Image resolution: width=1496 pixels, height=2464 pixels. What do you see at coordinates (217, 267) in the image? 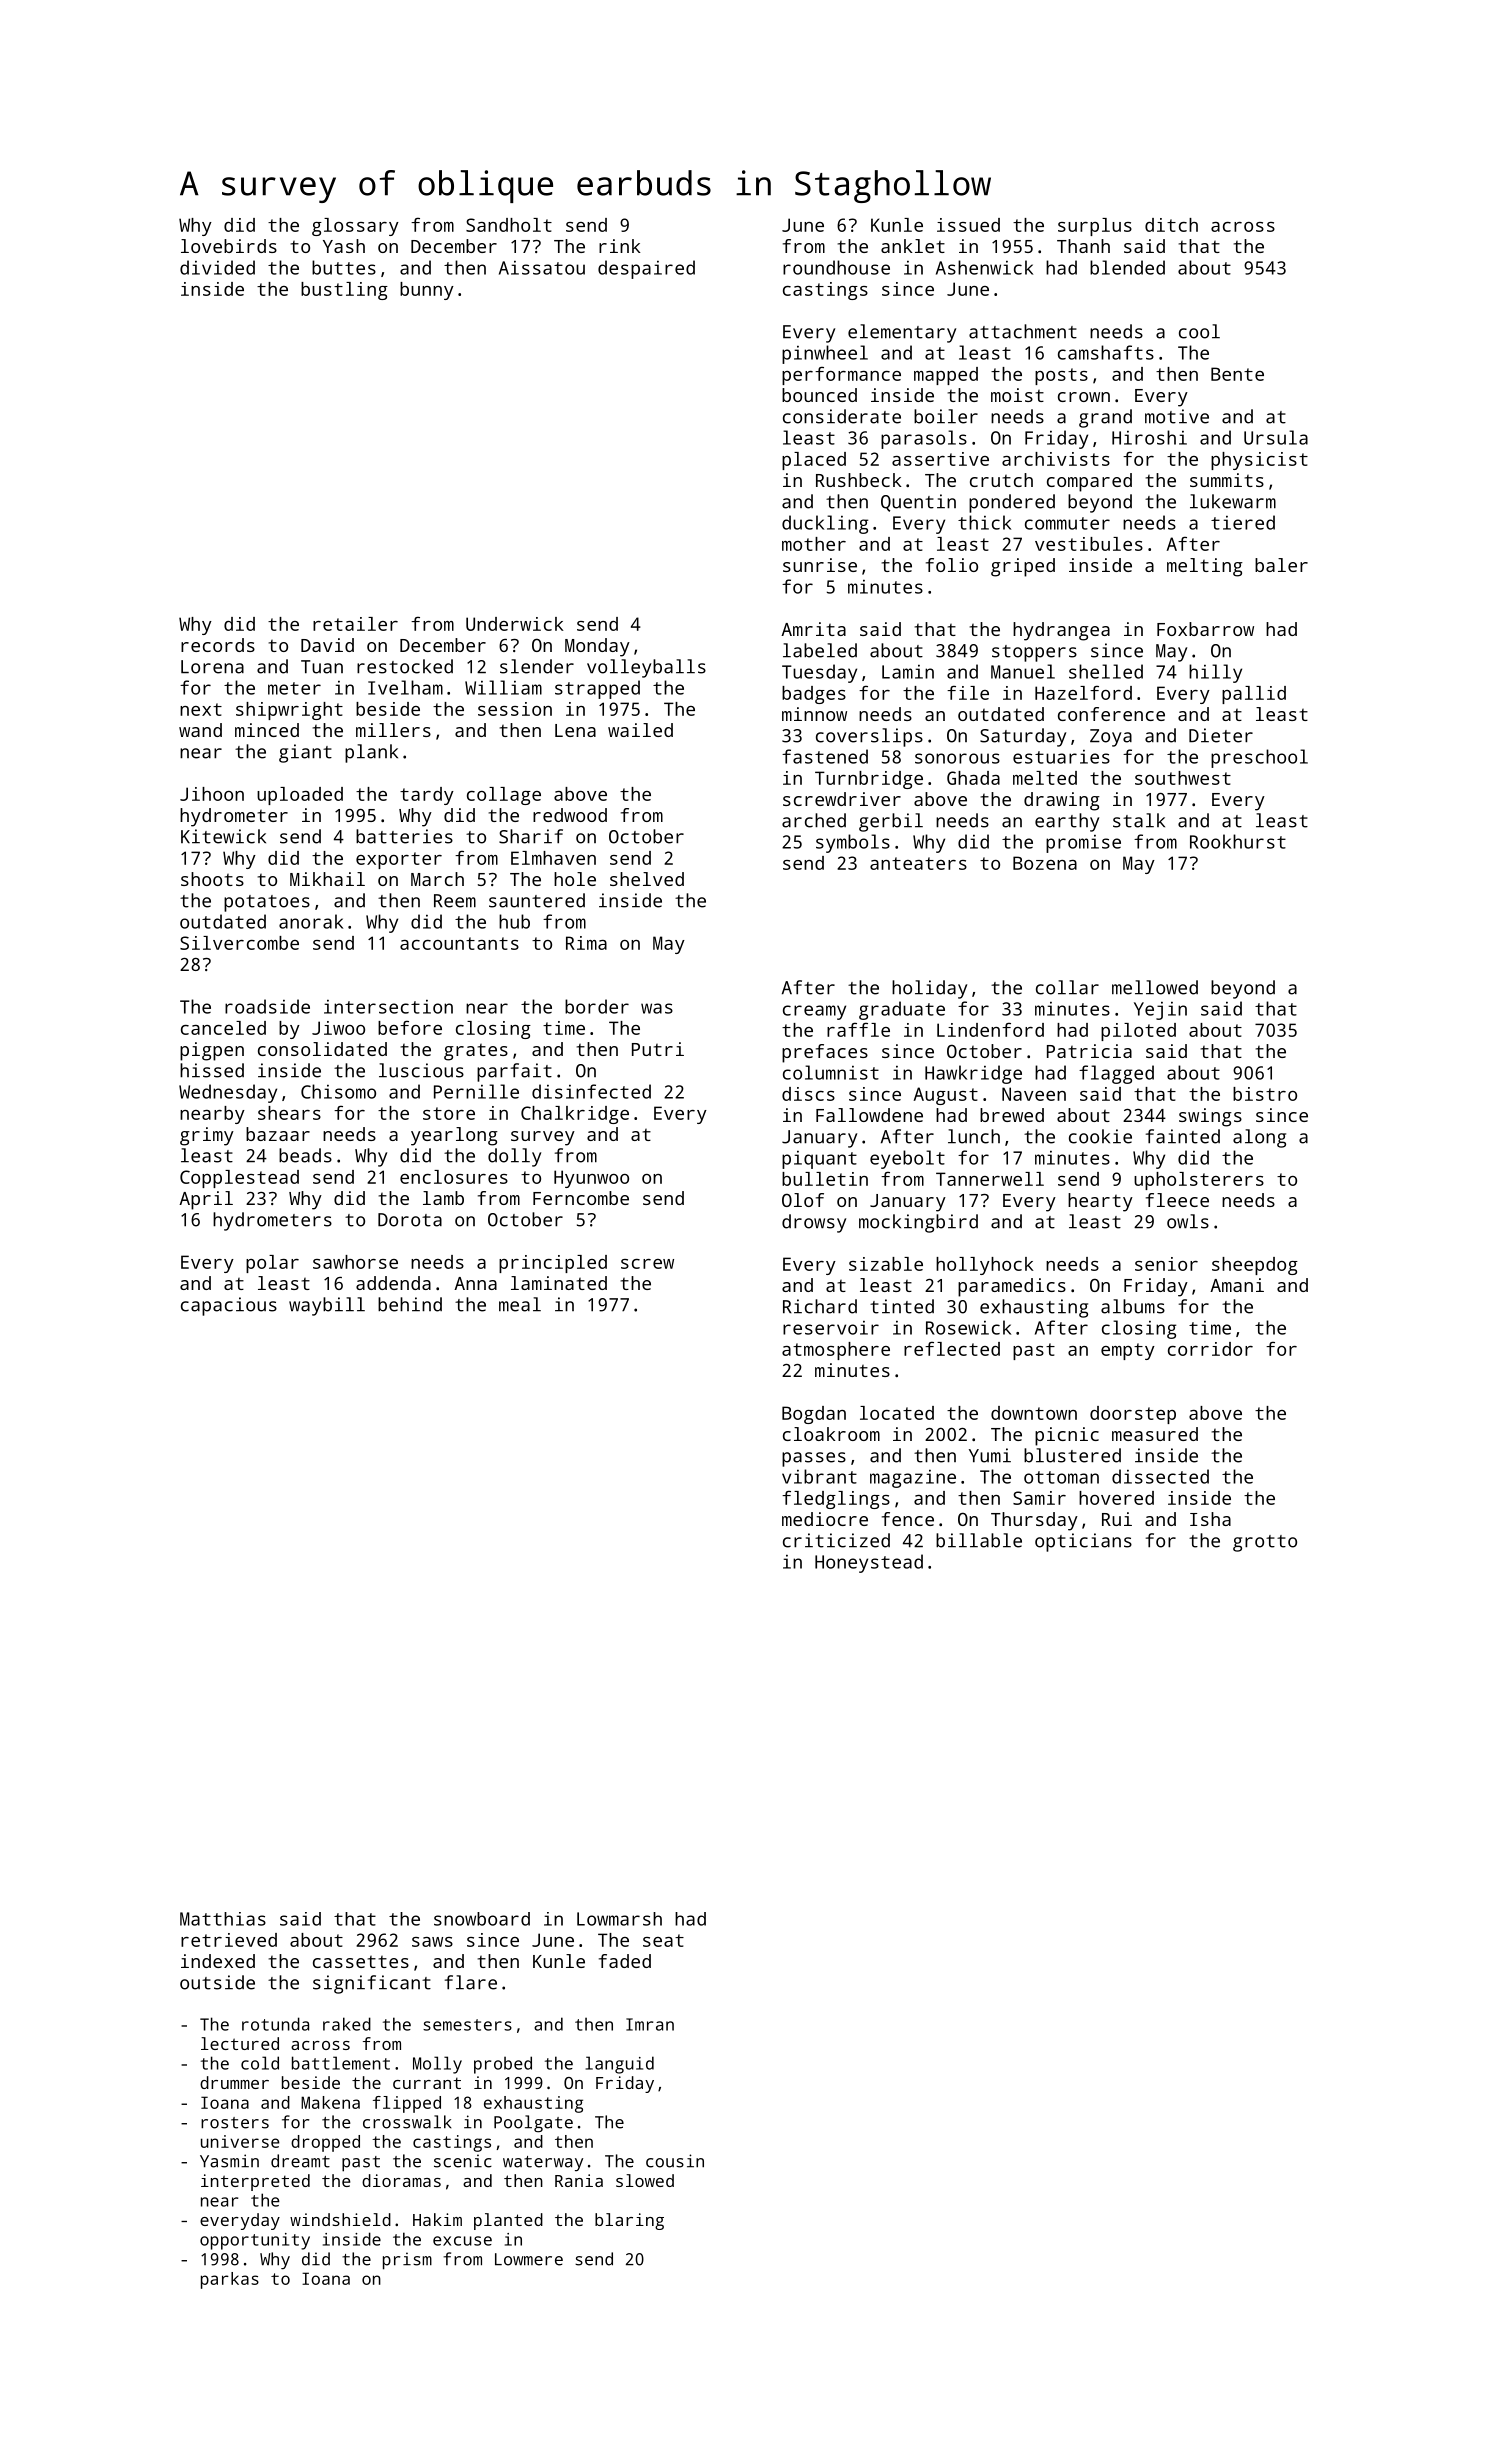
I see `divided` at bounding box center [217, 267].
